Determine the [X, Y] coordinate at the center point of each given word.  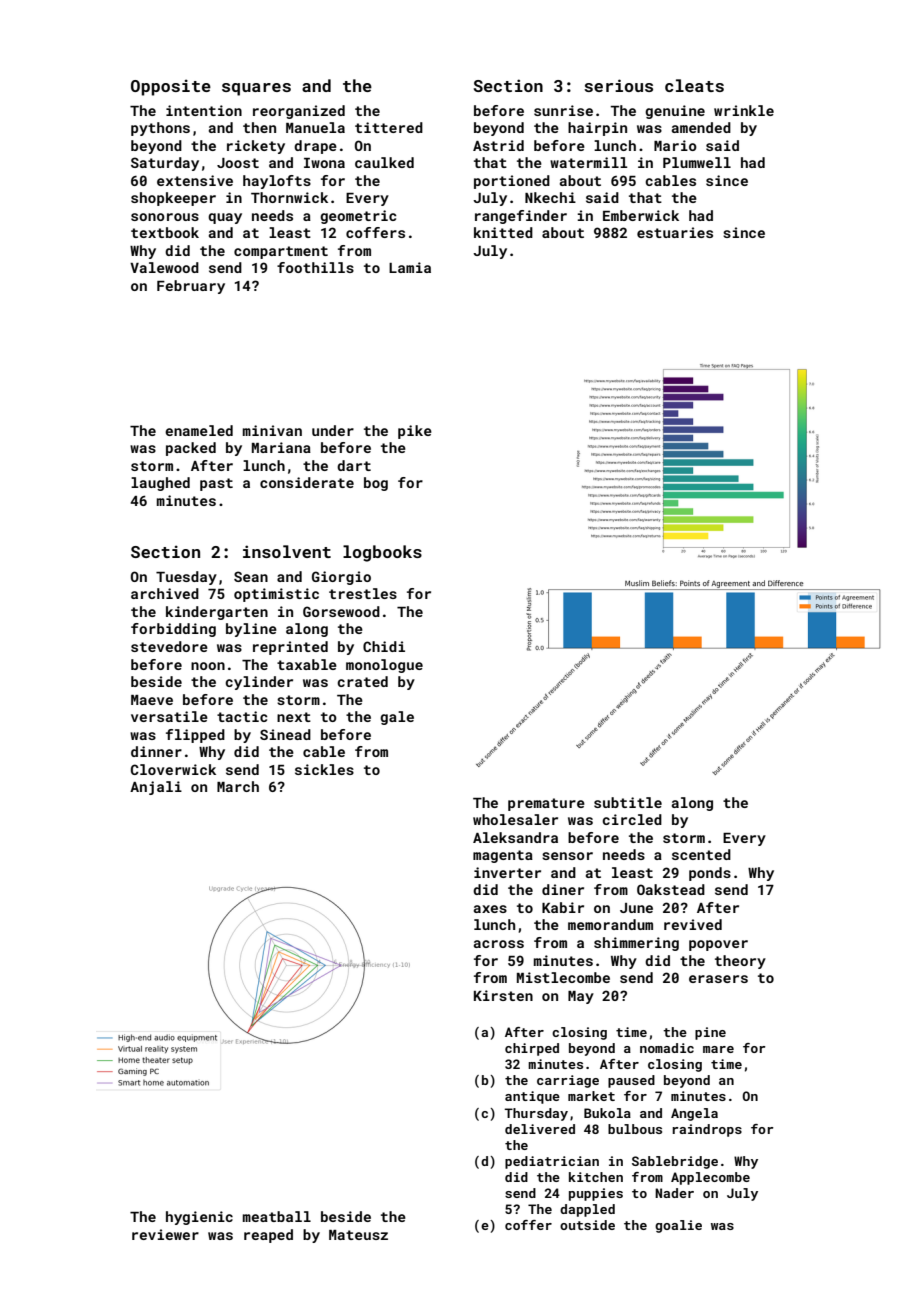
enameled [199, 430]
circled [632, 819]
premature [546, 804]
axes [490, 909]
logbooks [382, 553]
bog [376, 484]
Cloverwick [173, 769]
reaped [268, 1236]
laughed [160, 484]
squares [256, 89]
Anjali [156, 788]
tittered [389, 127]
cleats [694, 85]
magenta [503, 856]
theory [740, 962]
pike [415, 432]
